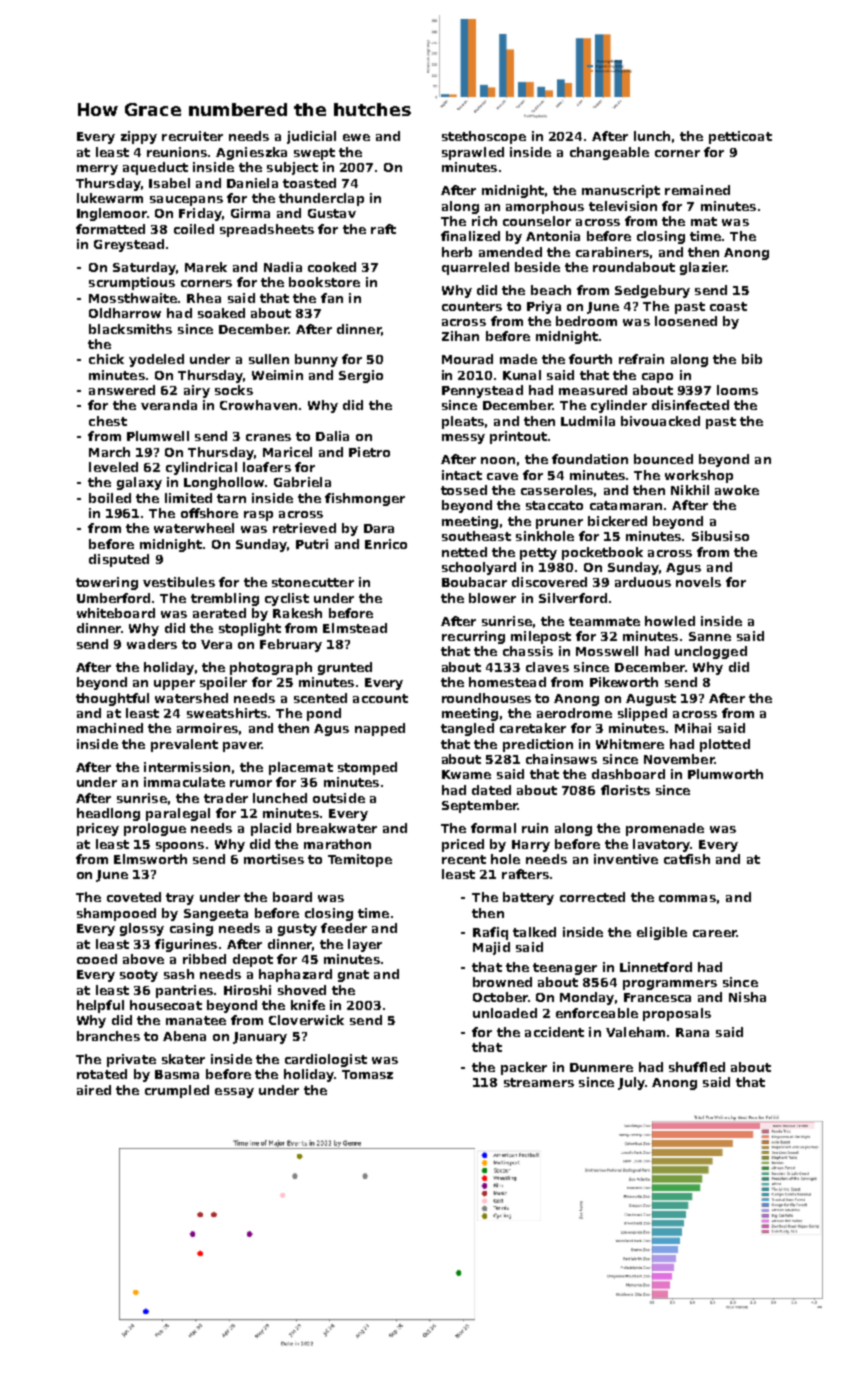  Describe the element at coordinates (607, 651) in the document. I see `Mosswell` at that location.
